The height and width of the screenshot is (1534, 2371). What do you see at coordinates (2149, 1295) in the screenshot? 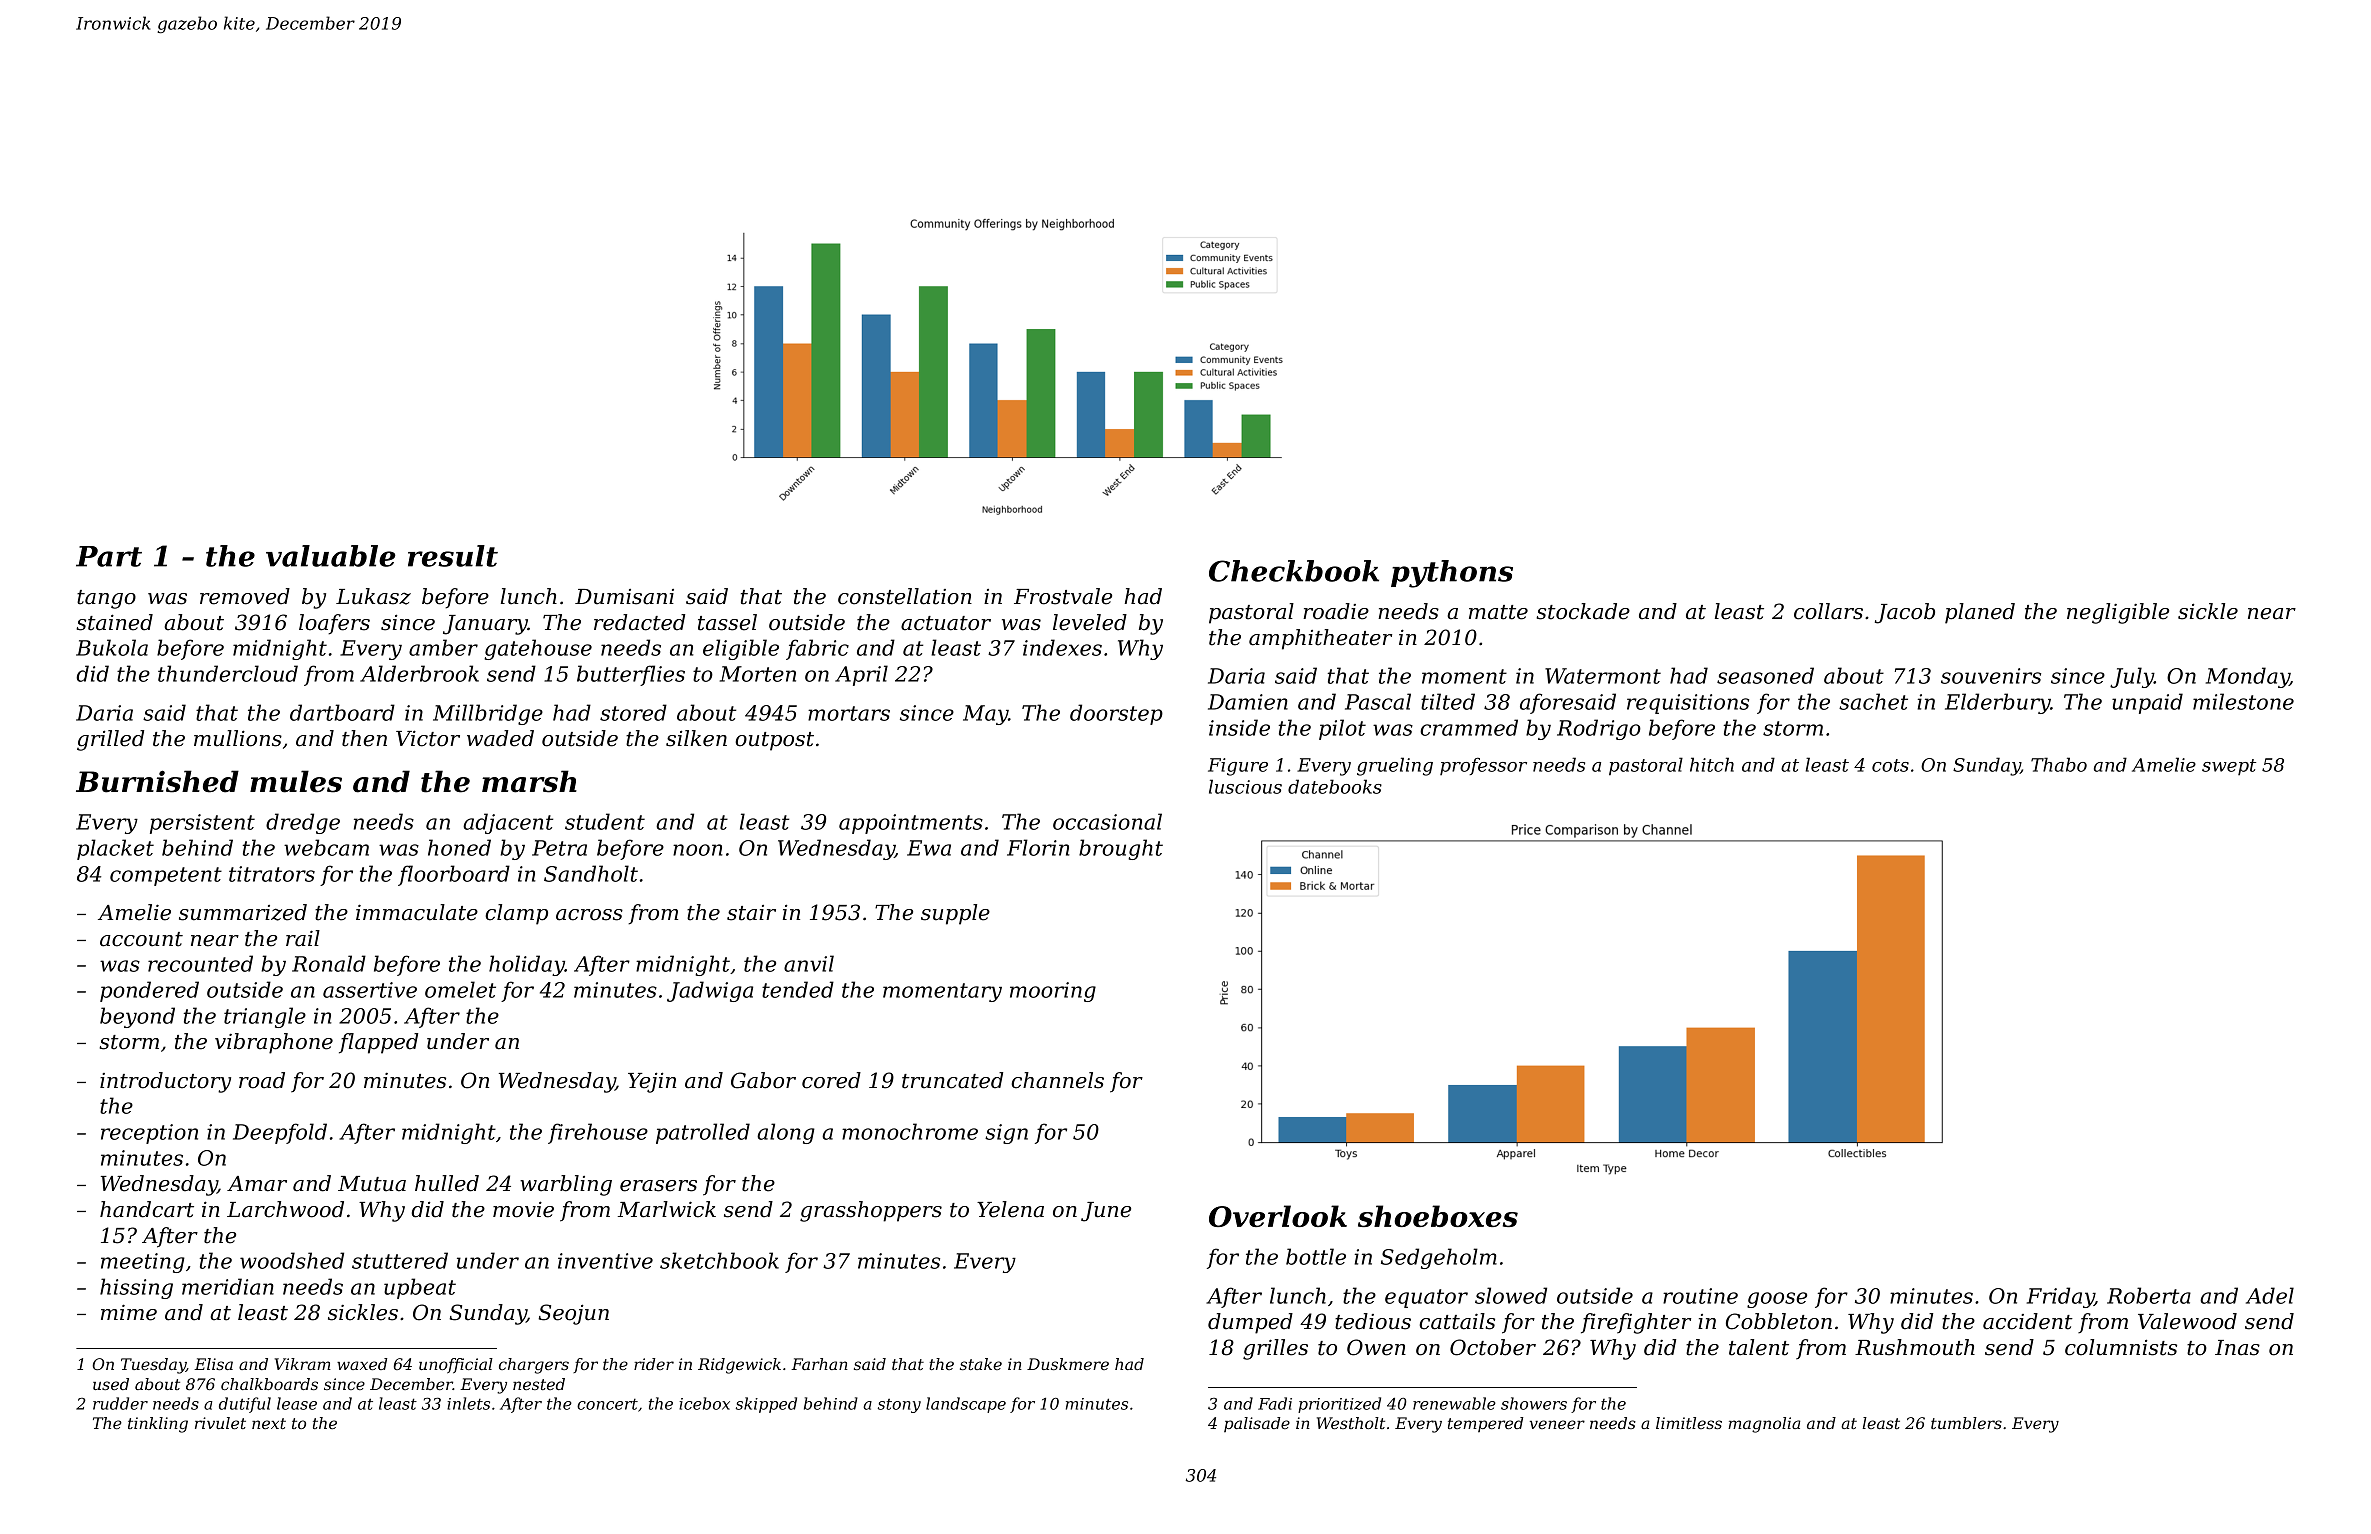
I see `Roberta` at bounding box center [2149, 1295].
